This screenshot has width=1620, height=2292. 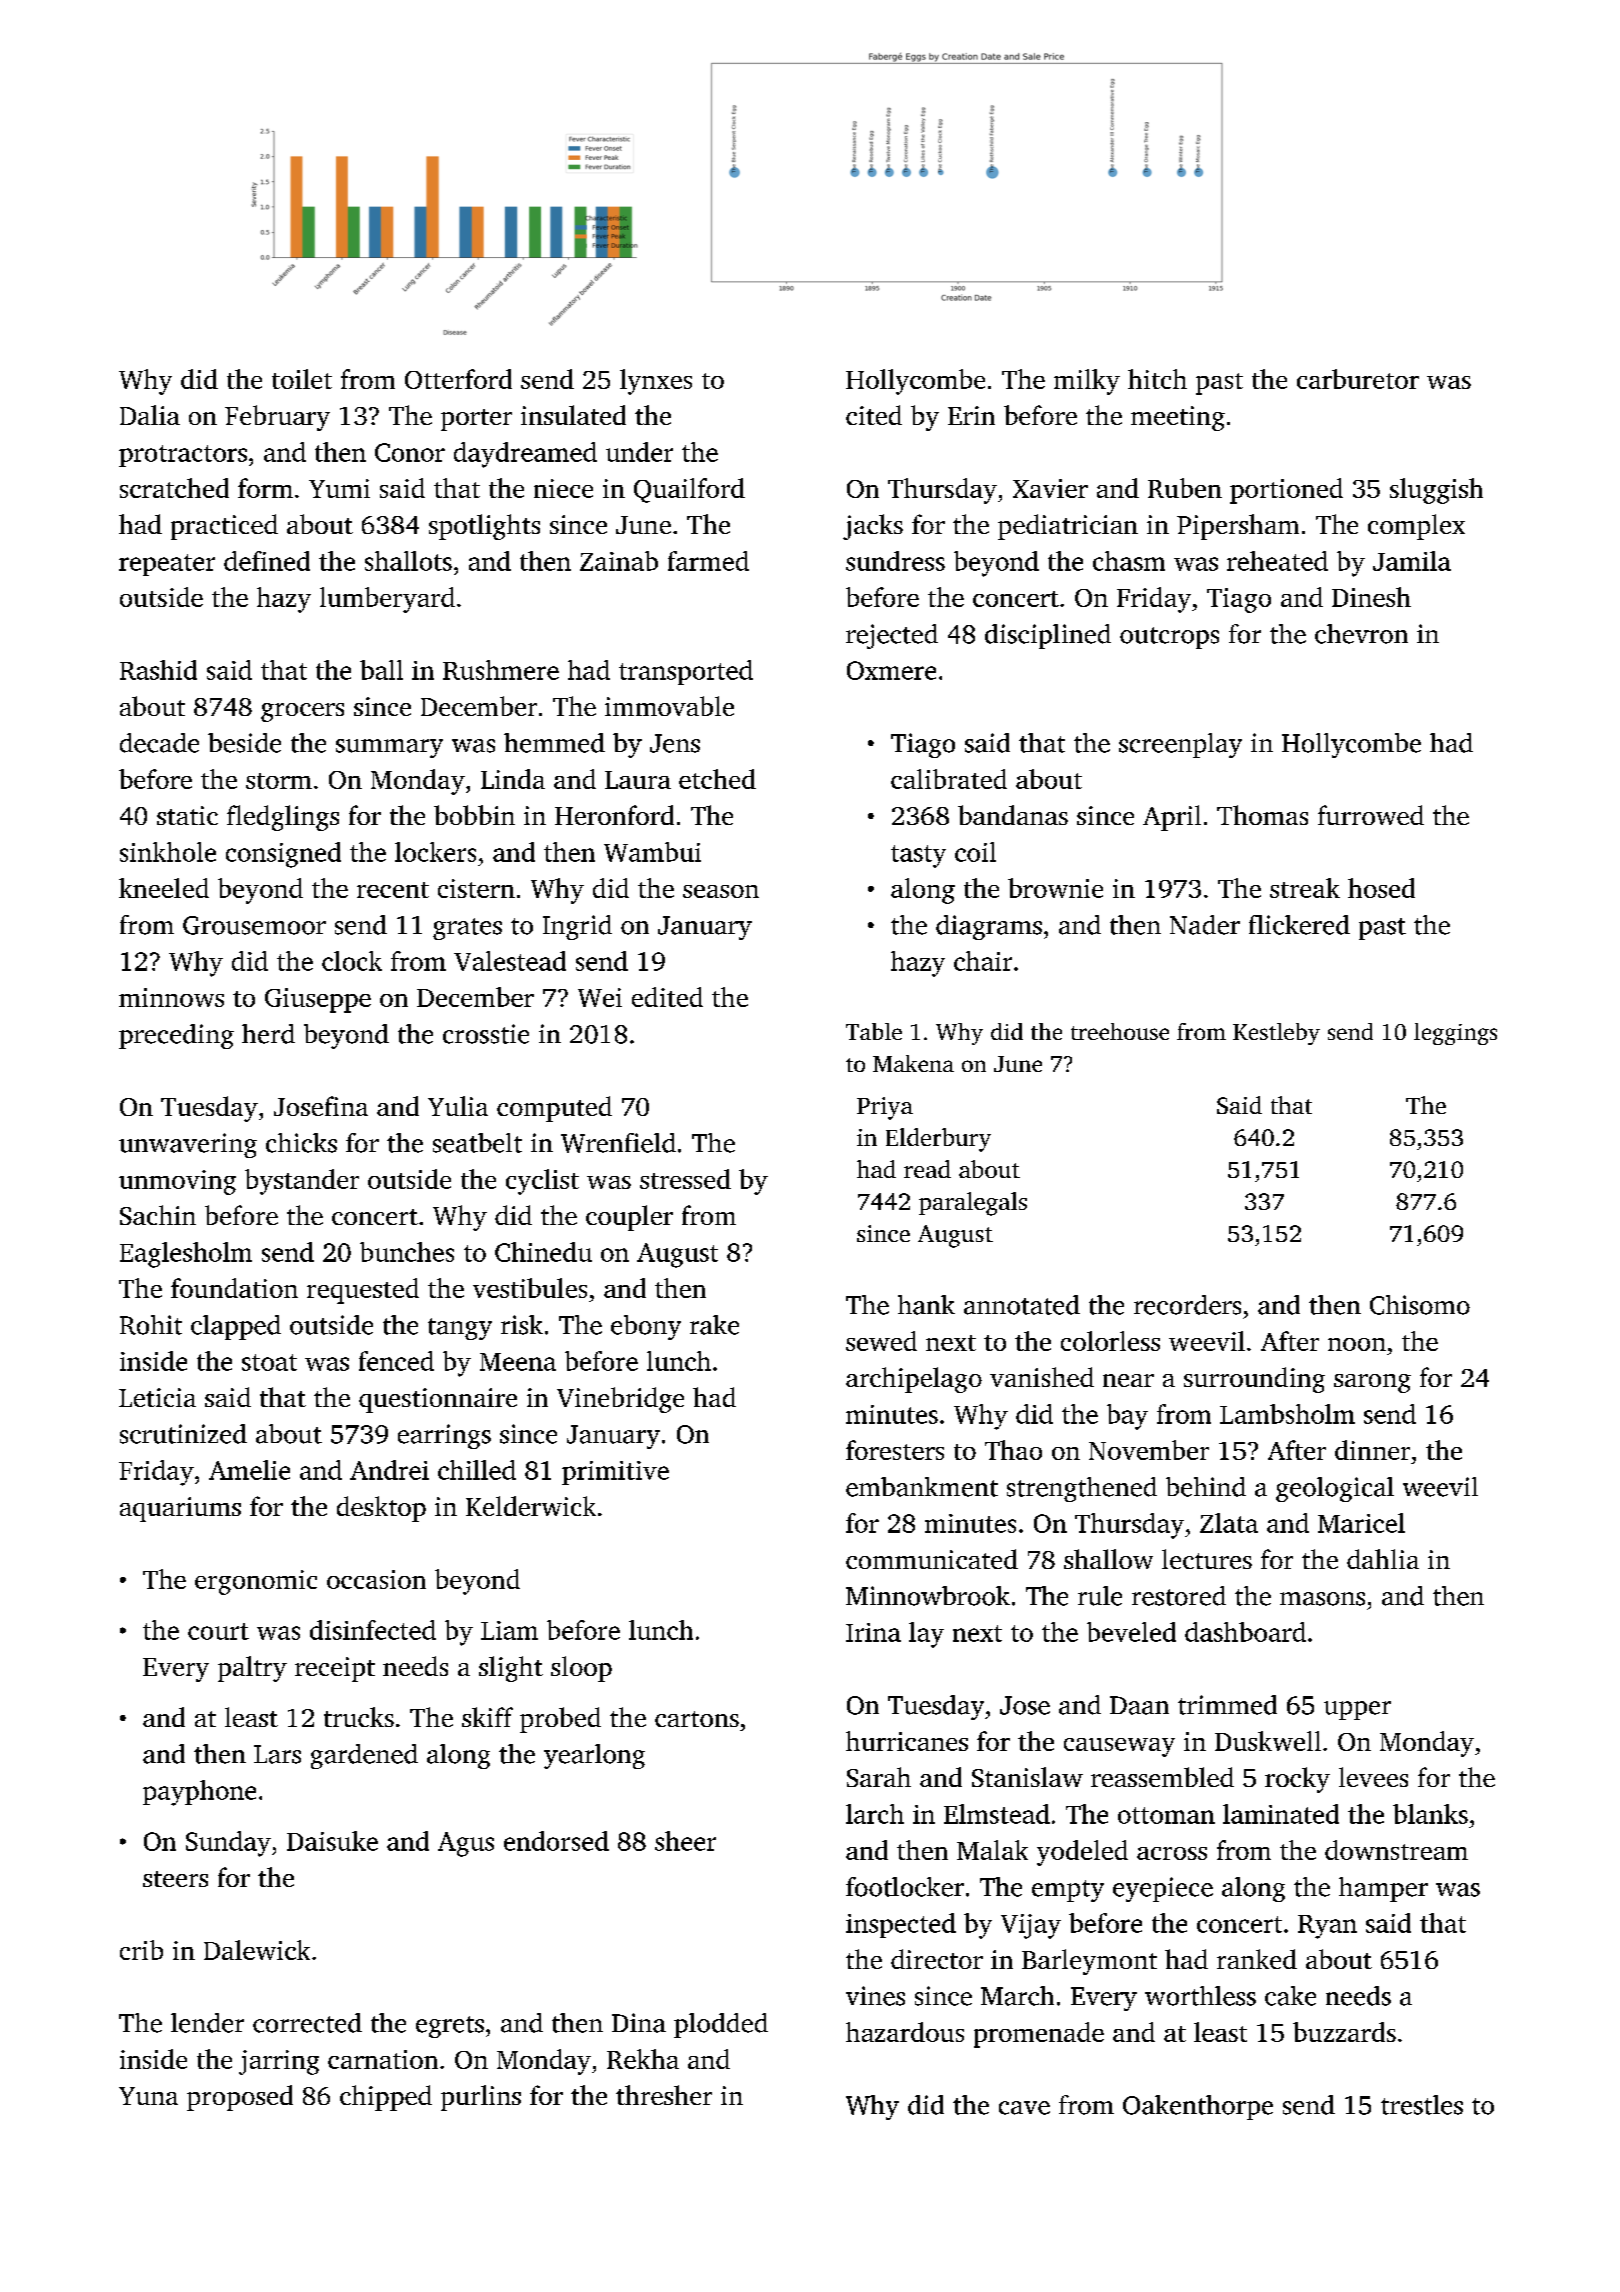 I want to click on furrowed, so click(x=1371, y=815).
